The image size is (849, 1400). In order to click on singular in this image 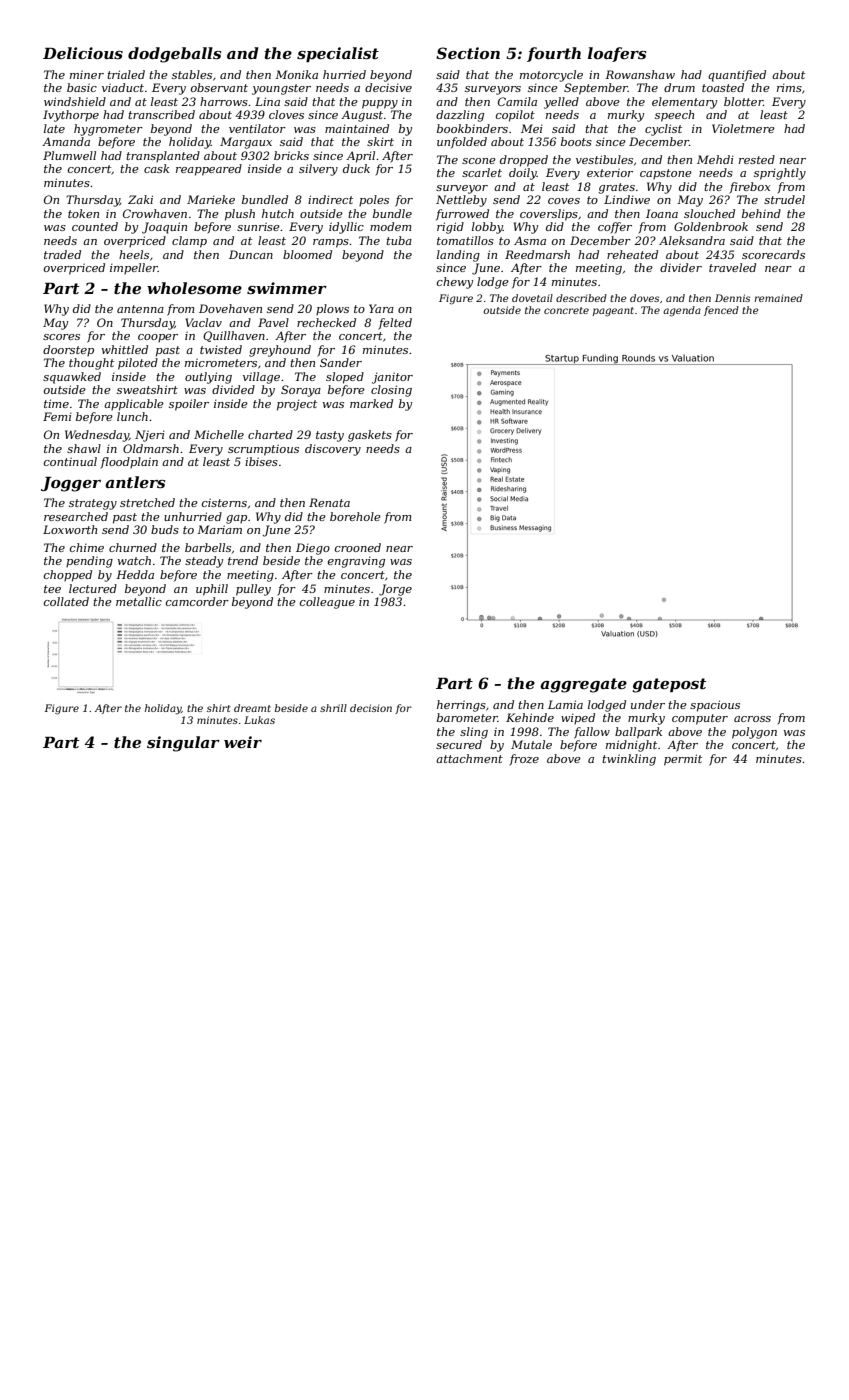, I will do `click(183, 744)`.
